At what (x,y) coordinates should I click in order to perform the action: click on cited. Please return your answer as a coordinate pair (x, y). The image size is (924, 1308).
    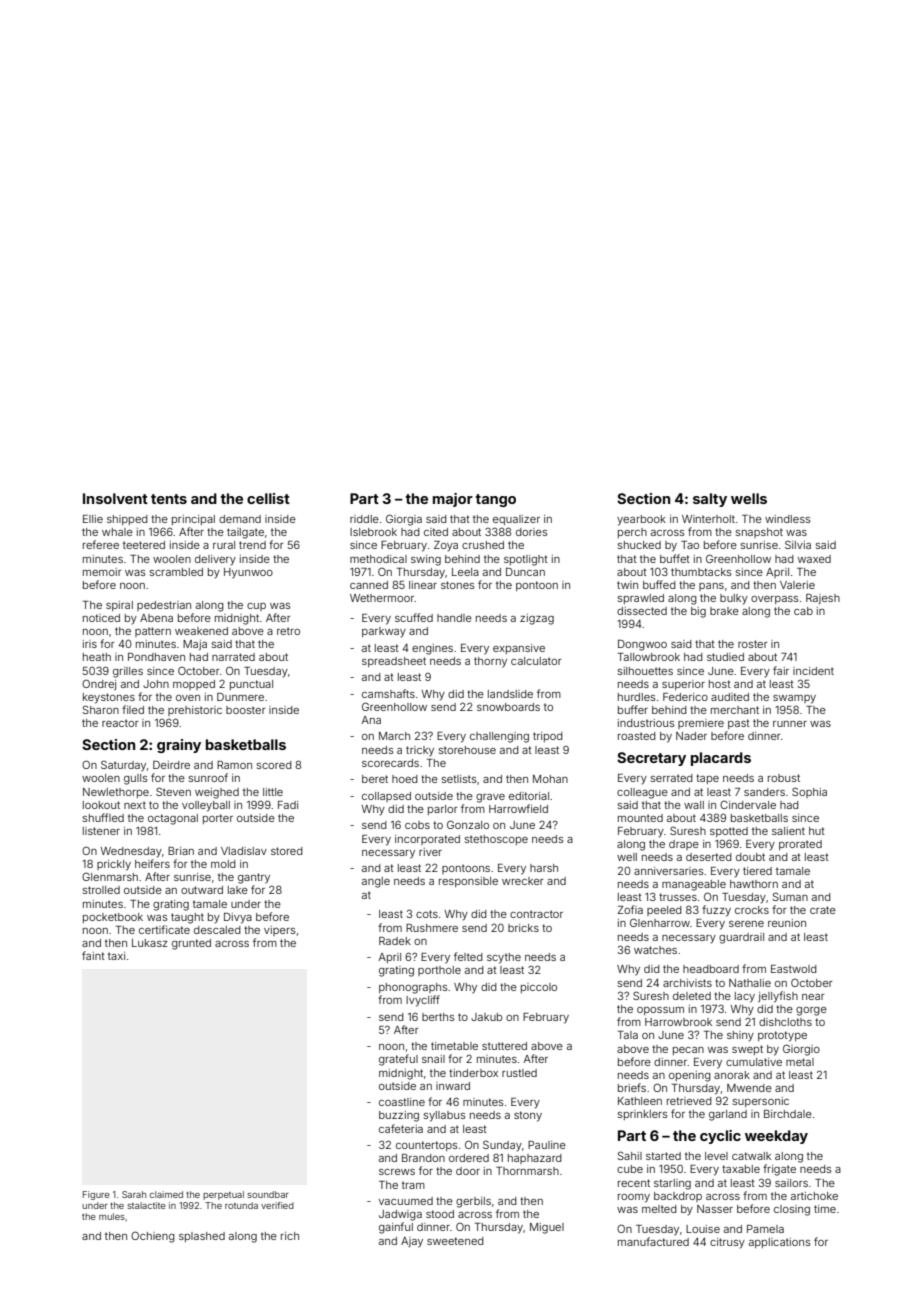
    Looking at the image, I should click on (436, 532).
